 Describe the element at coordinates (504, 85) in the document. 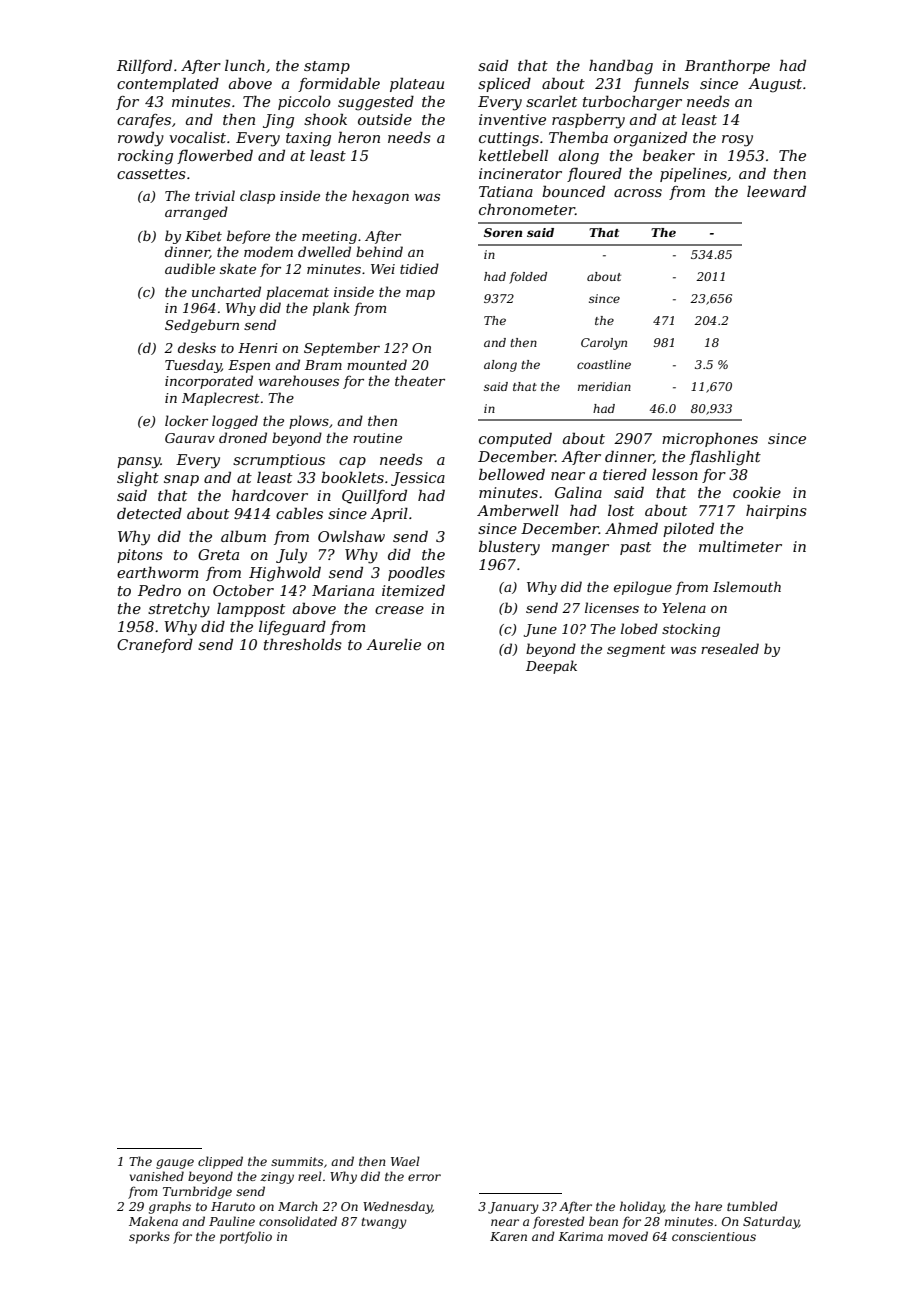

I see `spliced` at that location.
